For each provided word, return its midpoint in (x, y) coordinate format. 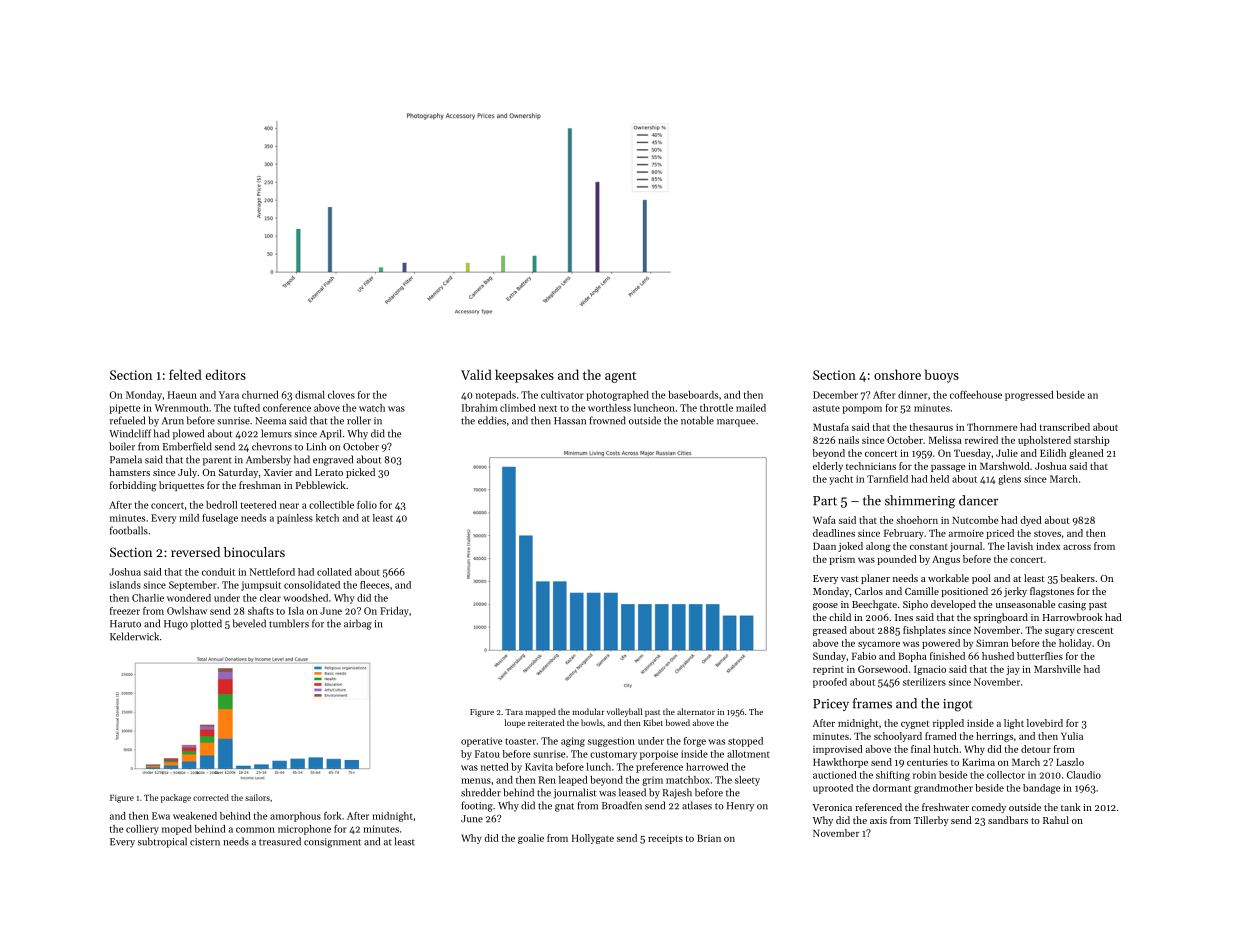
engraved (333, 460)
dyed (1031, 521)
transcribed (1065, 427)
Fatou (487, 754)
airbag (358, 624)
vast (850, 579)
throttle (716, 408)
